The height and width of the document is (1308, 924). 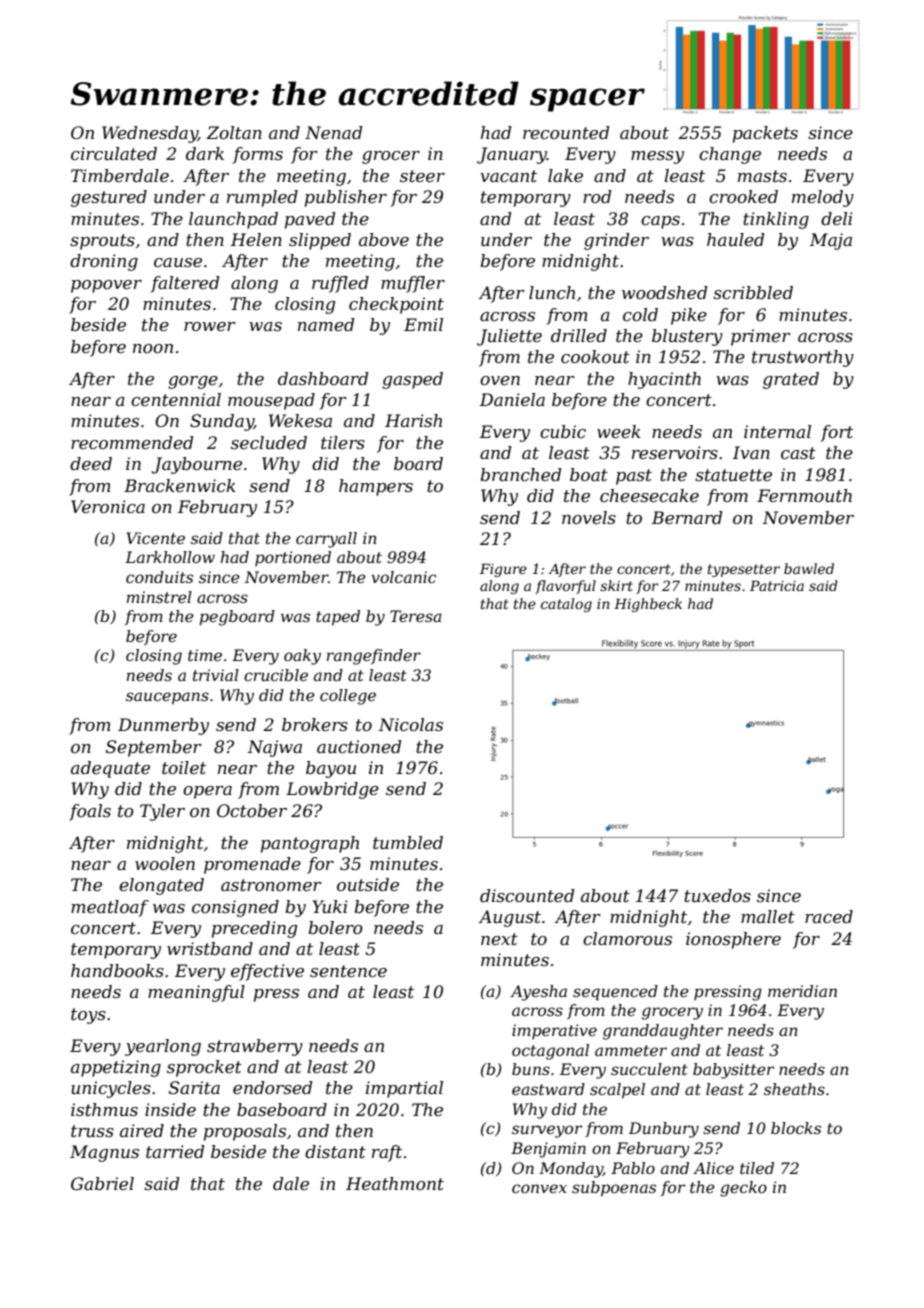 I want to click on flavorful, so click(x=565, y=587).
